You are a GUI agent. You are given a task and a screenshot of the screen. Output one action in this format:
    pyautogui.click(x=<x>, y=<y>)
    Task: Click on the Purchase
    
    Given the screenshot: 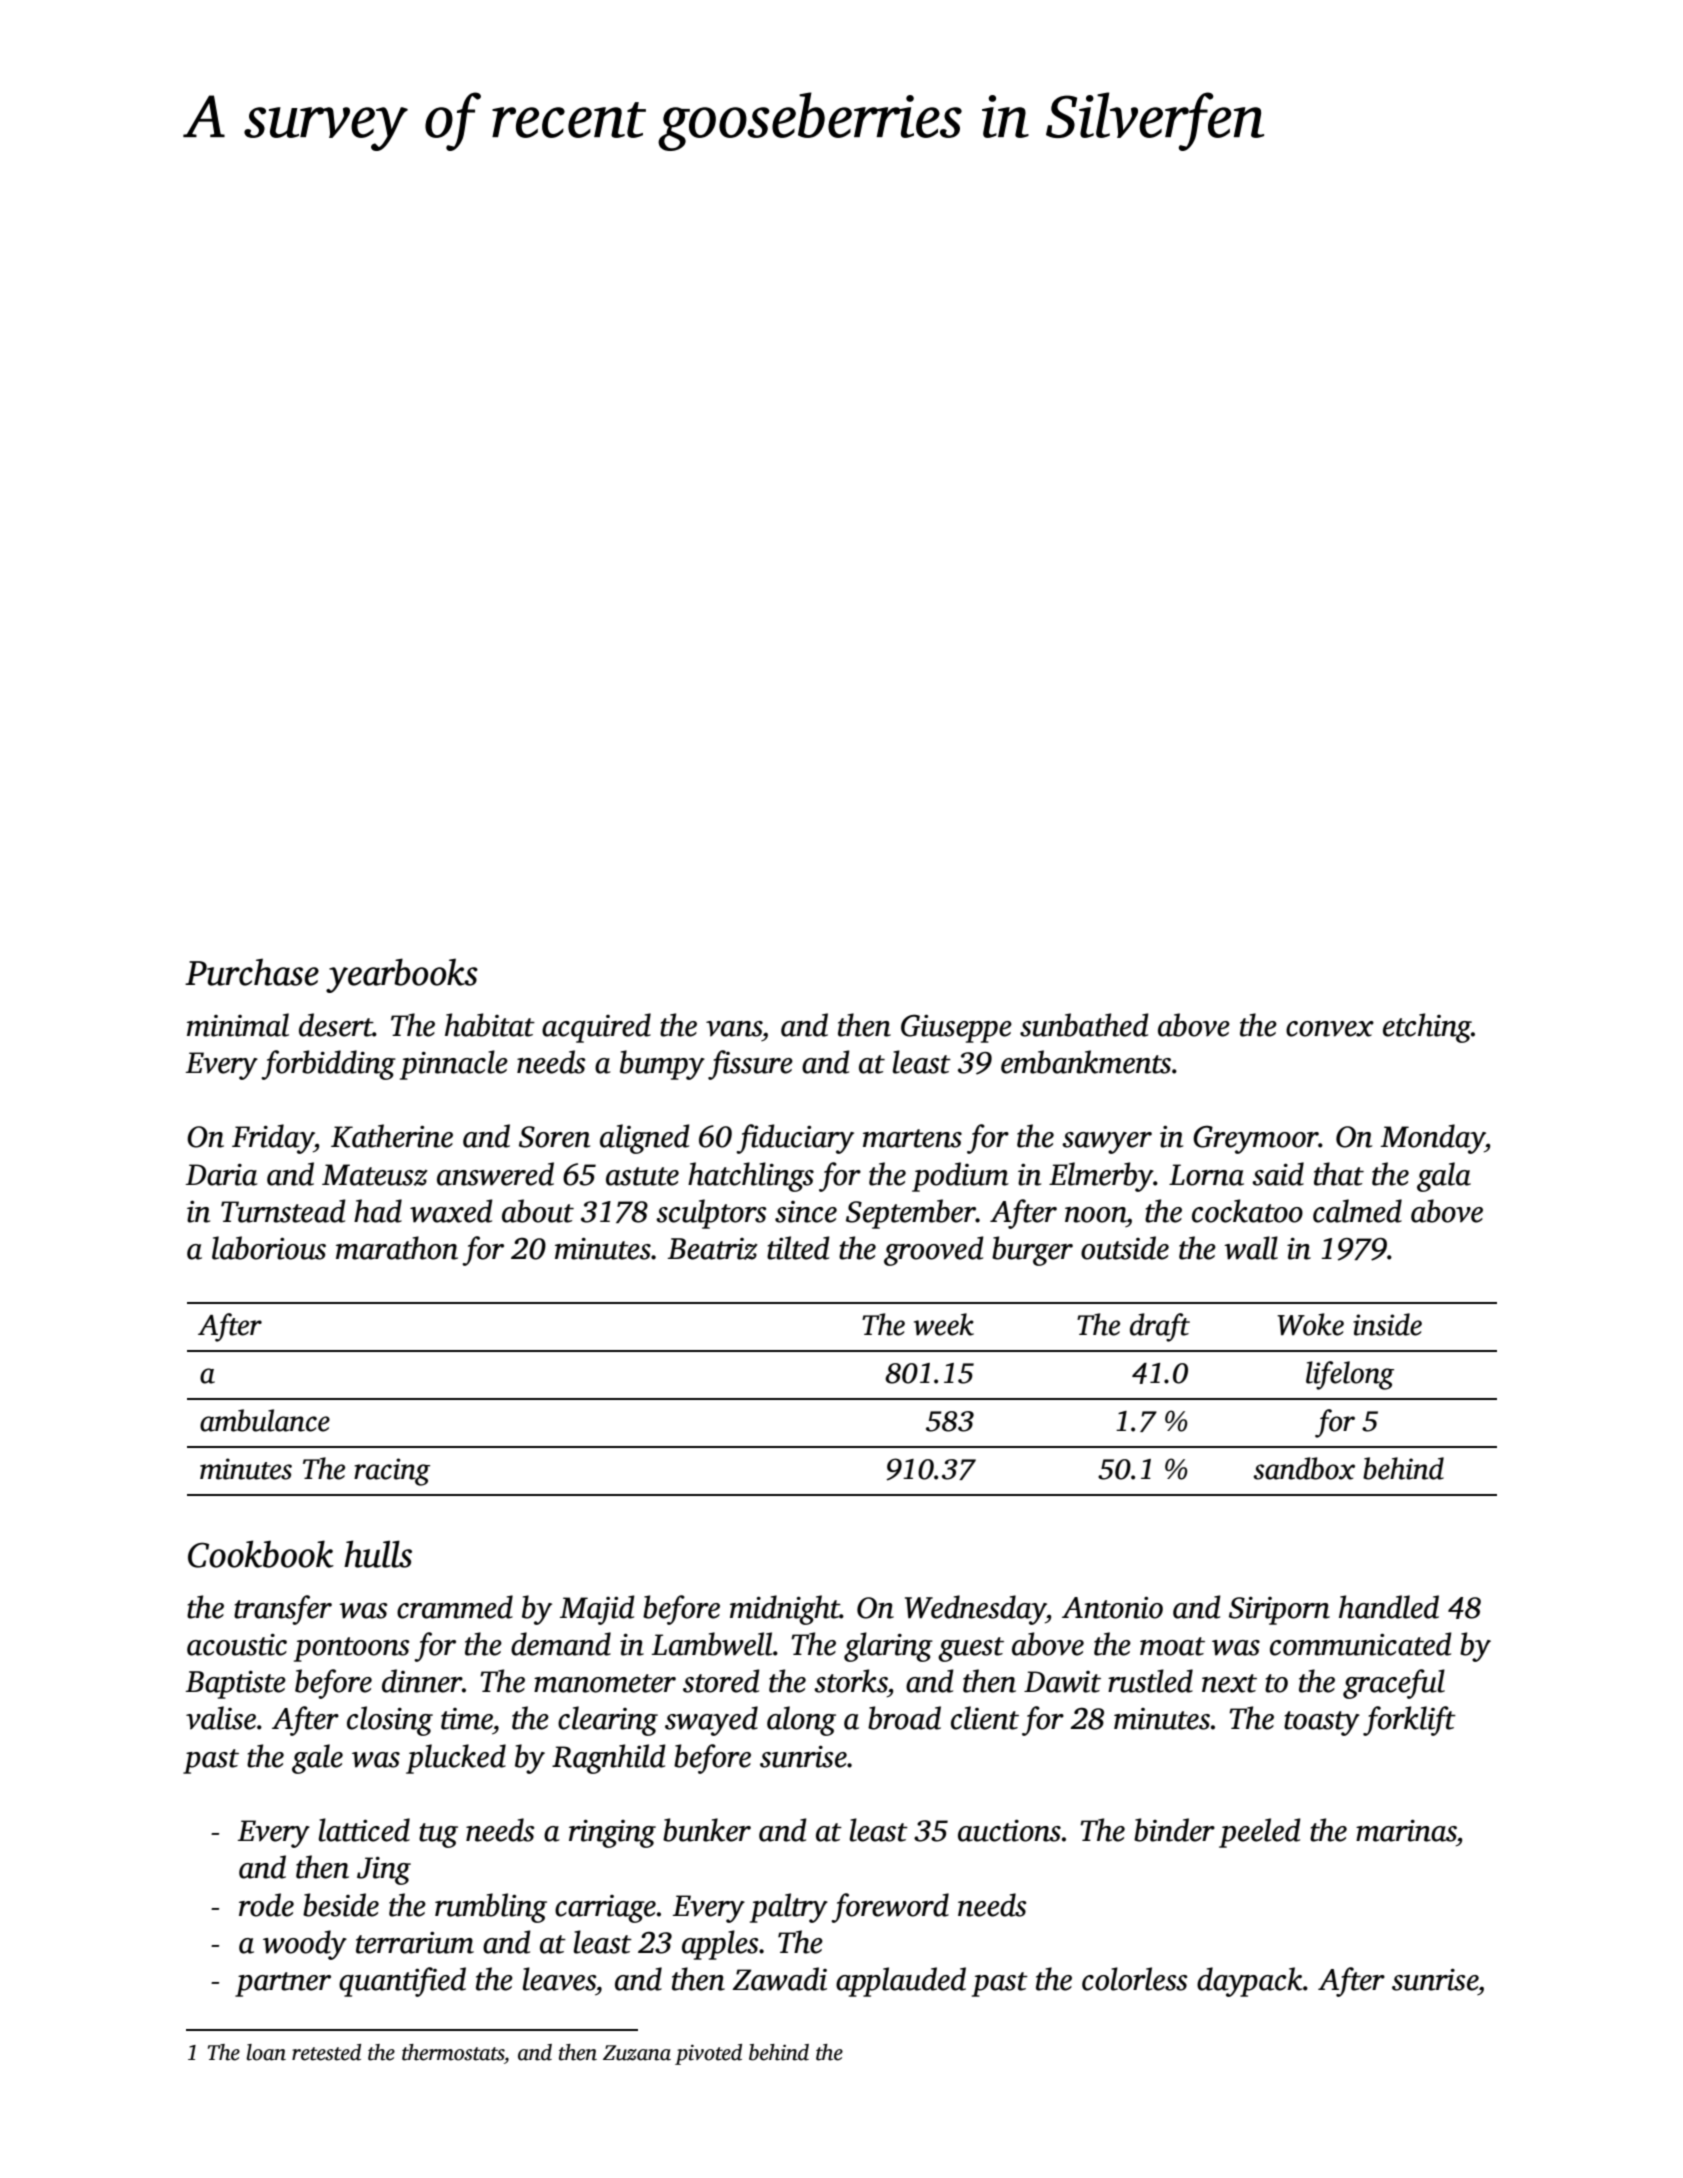 What is the action you would take?
    pyautogui.click(x=252, y=972)
